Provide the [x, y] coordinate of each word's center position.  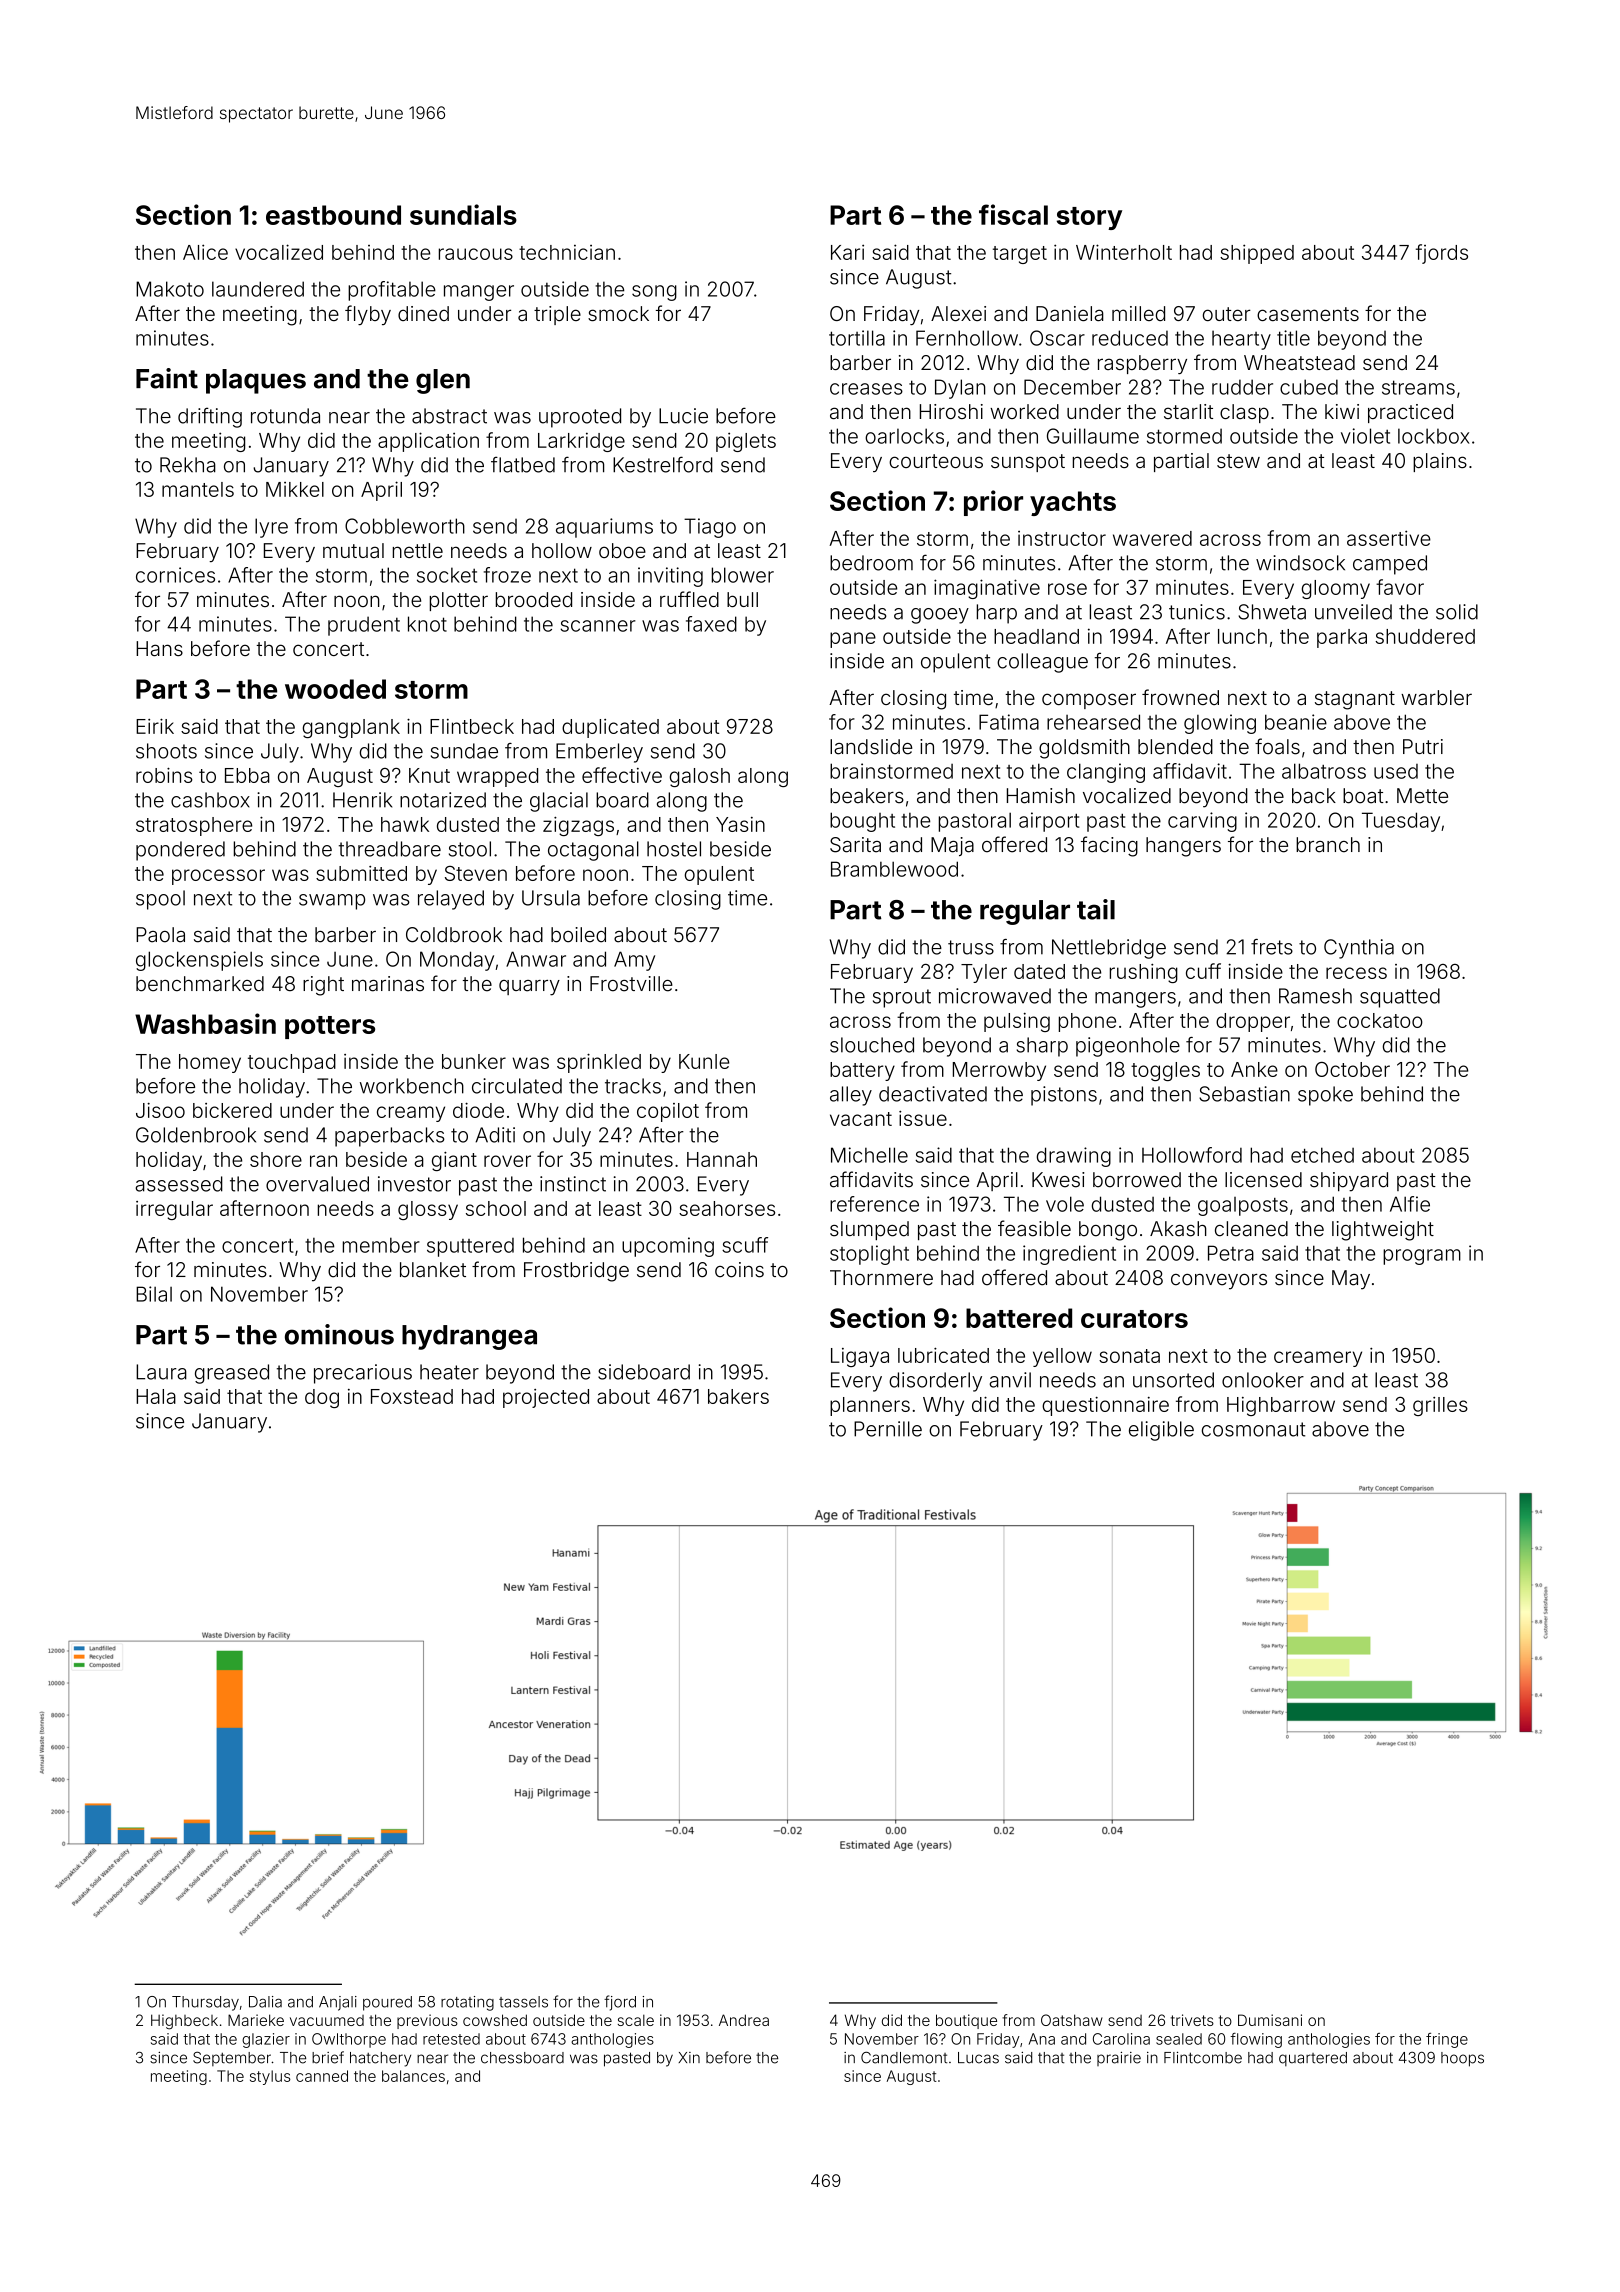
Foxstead [412, 1396]
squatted [1400, 998]
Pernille [888, 1429]
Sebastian [1244, 1094]
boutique [966, 2021]
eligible [1161, 1431]
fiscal [1013, 214]
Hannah [722, 1159]
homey [210, 1063]
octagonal [593, 851]
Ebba [247, 775]
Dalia [265, 2002]
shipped [1257, 254]
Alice [205, 252]
